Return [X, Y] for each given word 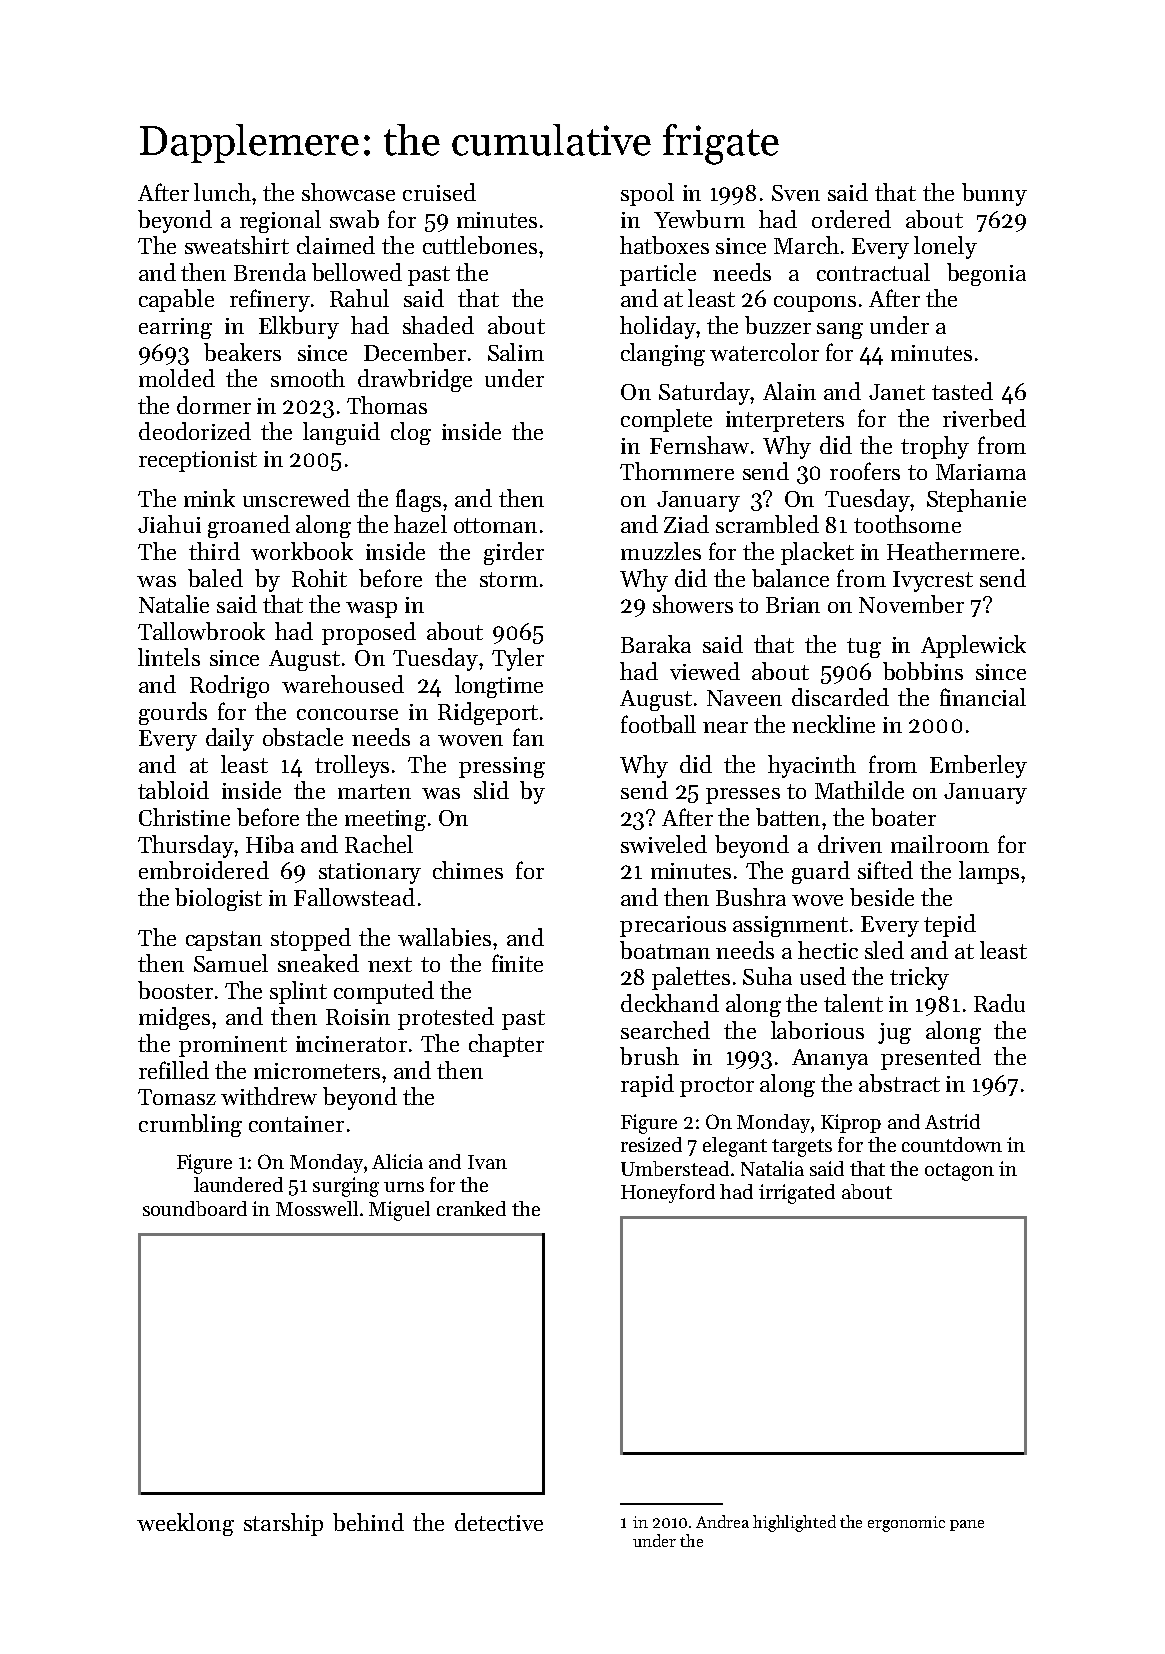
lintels [169, 657]
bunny [994, 194]
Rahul [359, 298]
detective [499, 1522]
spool [647, 194]
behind [368, 1522]
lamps [989, 872]
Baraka [656, 644]
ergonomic [906, 1524]
